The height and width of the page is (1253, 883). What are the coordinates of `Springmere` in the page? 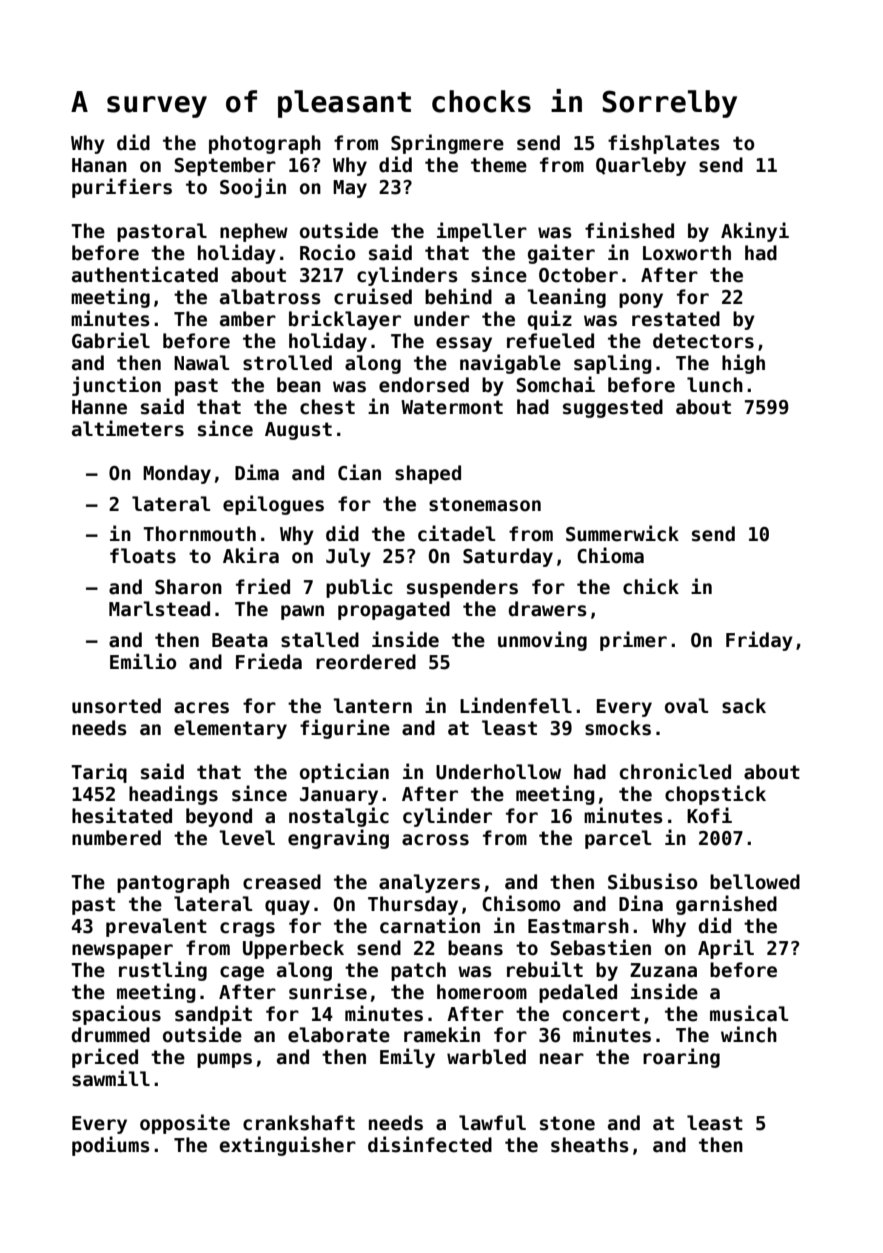 It's located at (447, 144).
